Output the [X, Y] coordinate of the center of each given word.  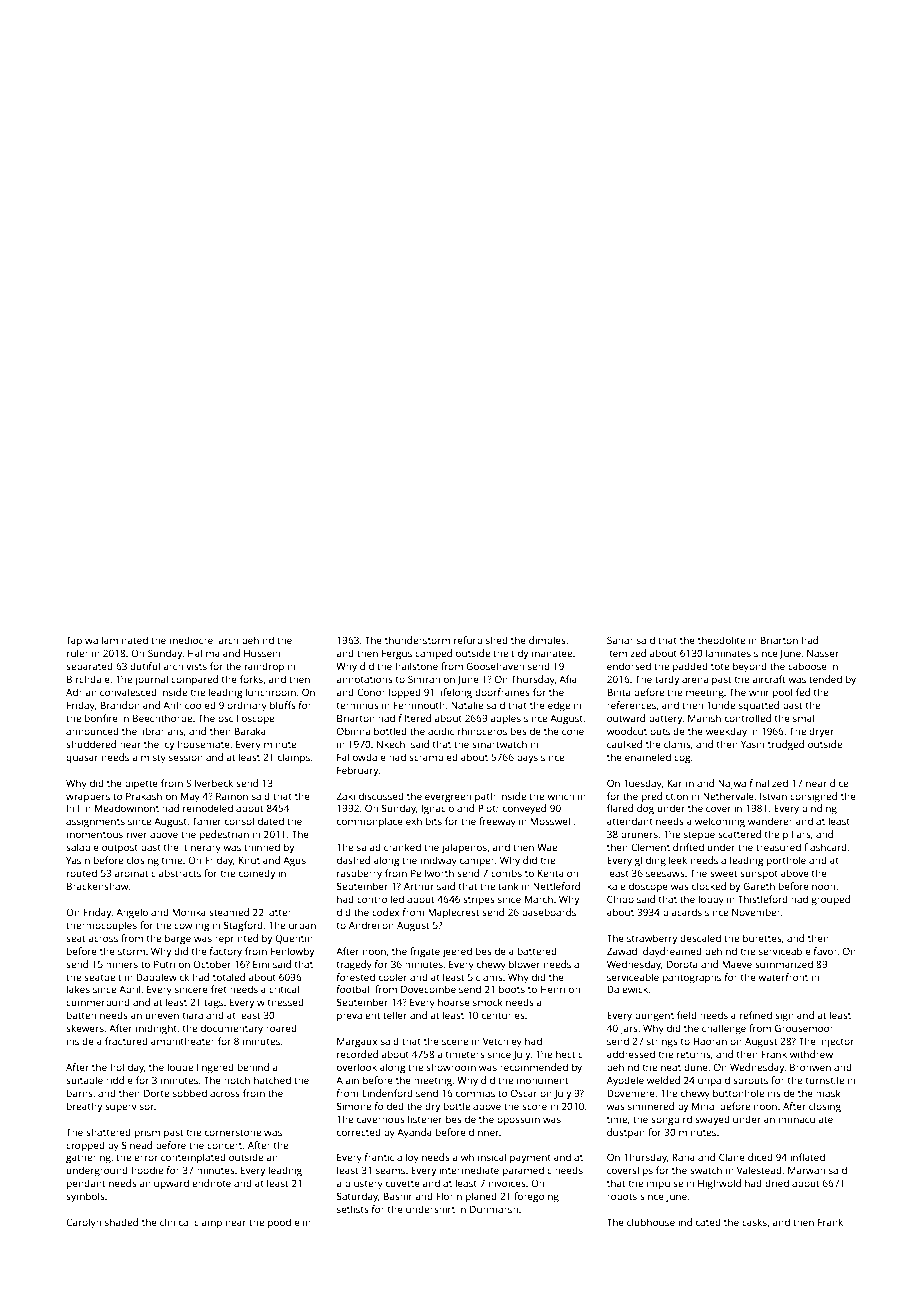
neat [671, 1067]
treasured [778, 847]
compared [194, 680]
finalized [769, 783]
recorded [357, 1054]
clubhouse [651, 1222]
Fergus [397, 654]
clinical [175, 1222]
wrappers [88, 798]
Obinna [353, 731]
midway [439, 861]
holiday [127, 1068]
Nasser [823, 653]
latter [279, 912]
